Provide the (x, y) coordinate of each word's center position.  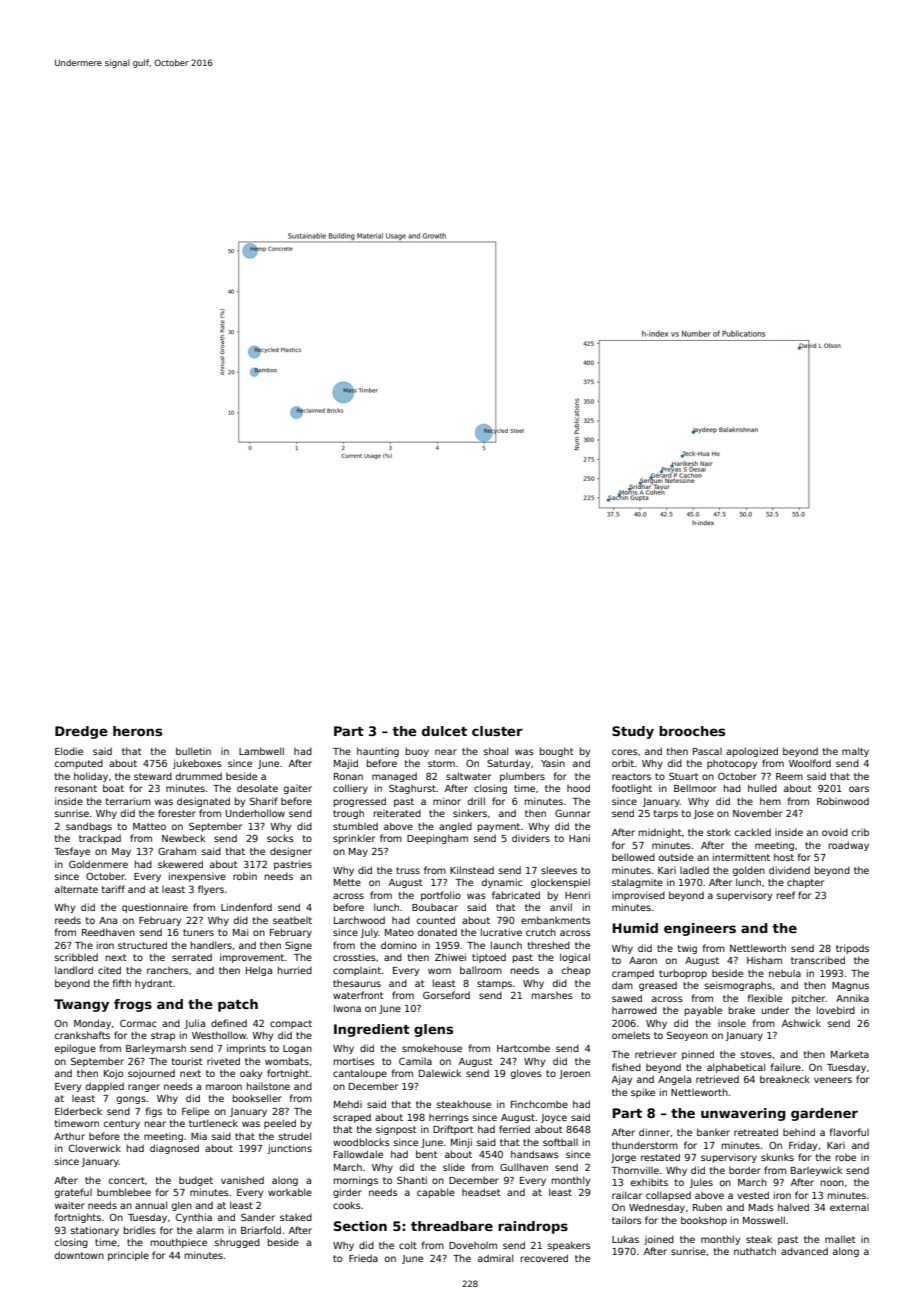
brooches (692, 731)
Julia (195, 1024)
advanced (804, 1251)
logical (575, 958)
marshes (552, 995)
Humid (635, 928)
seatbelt (292, 920)
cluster (497, 731)
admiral (495, 1258)
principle (128, 1256)
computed (79, 764)
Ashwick (801, 1023)
